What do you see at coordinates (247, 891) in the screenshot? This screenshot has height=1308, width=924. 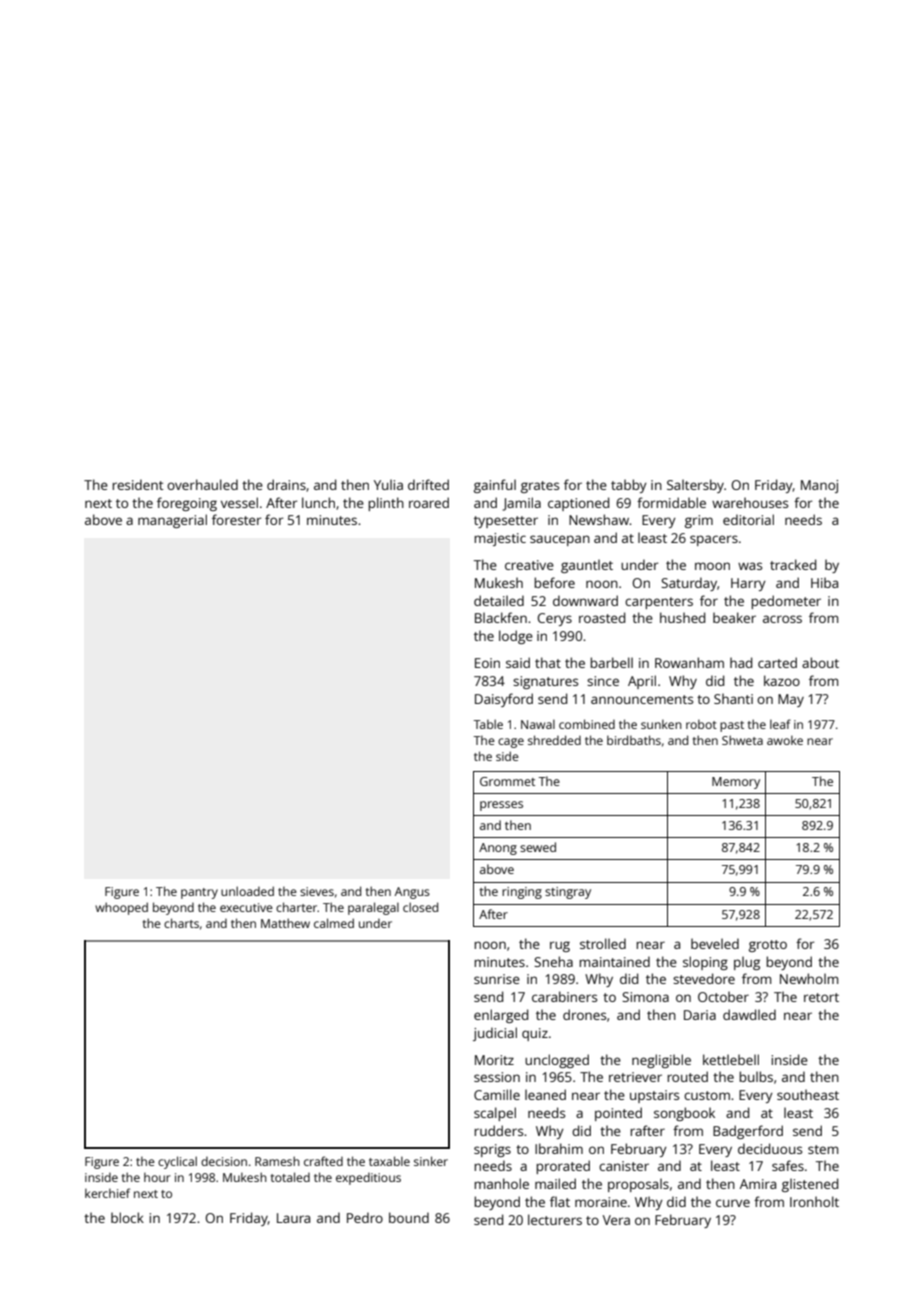 I see `unloaded` at bounding box center [247, 891].
